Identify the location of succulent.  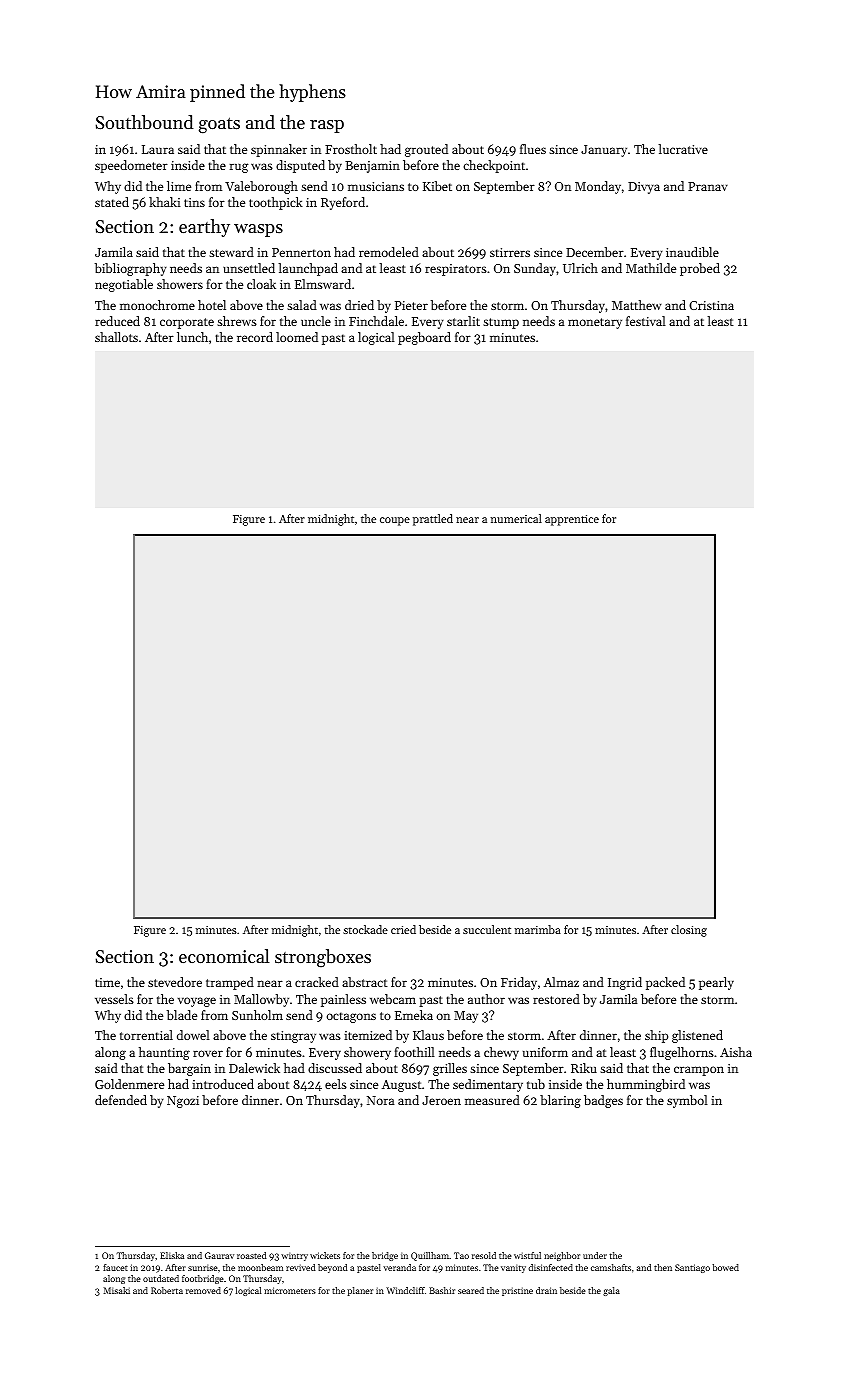
(487, 929).
